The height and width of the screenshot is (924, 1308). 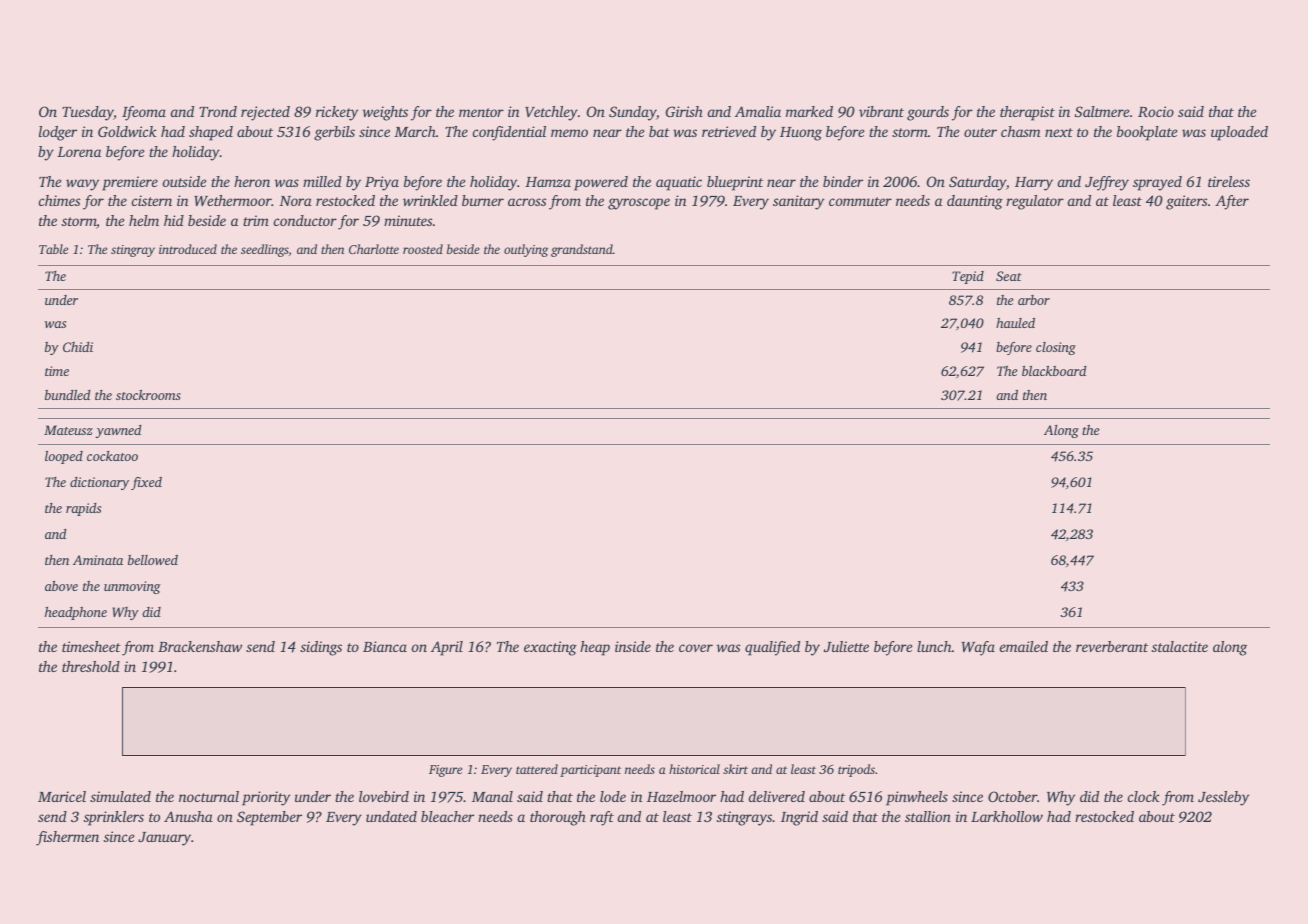 I want to click on Larkhollow, so click(x=1007, y=816).
